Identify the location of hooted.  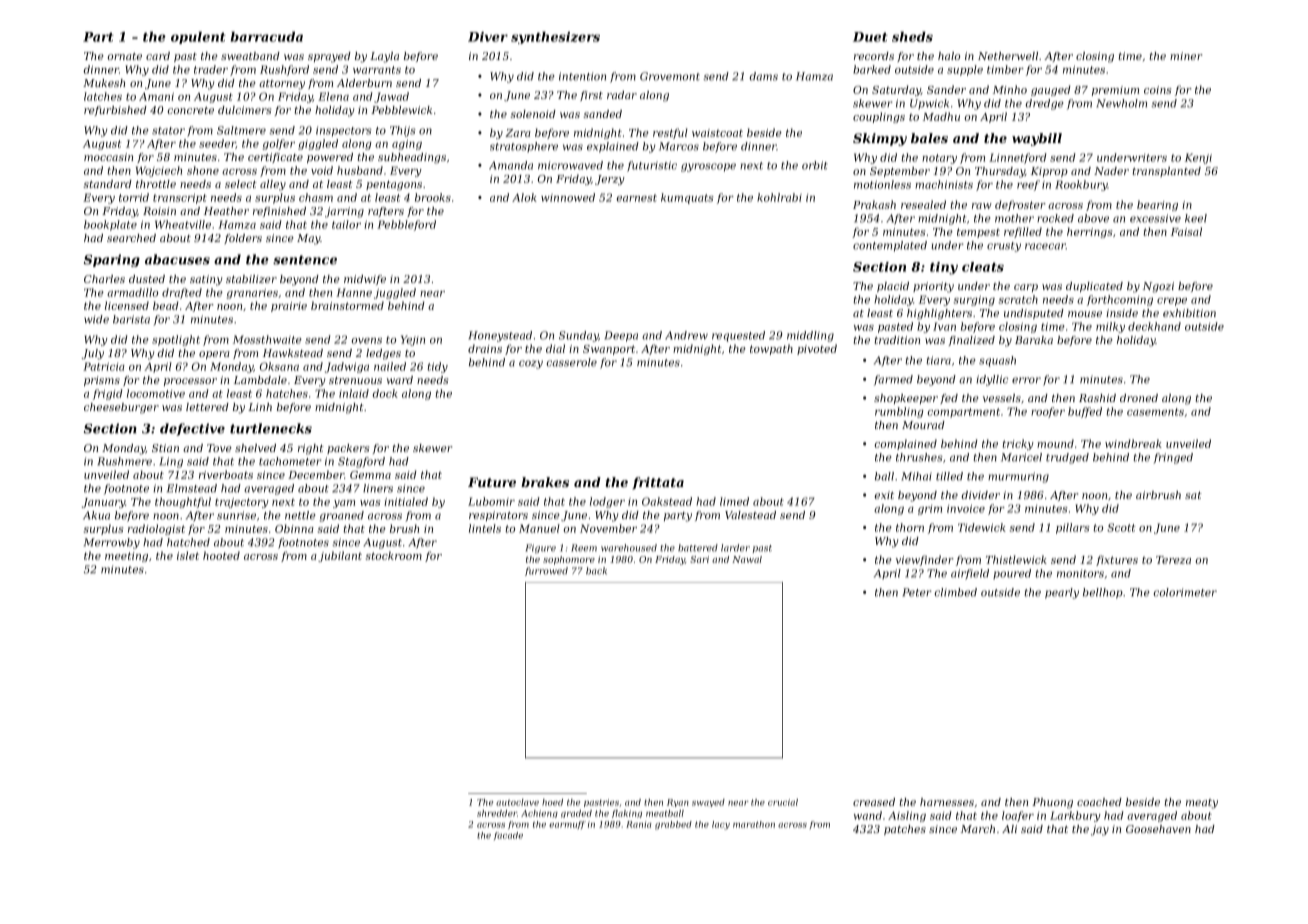
(221, 555).
